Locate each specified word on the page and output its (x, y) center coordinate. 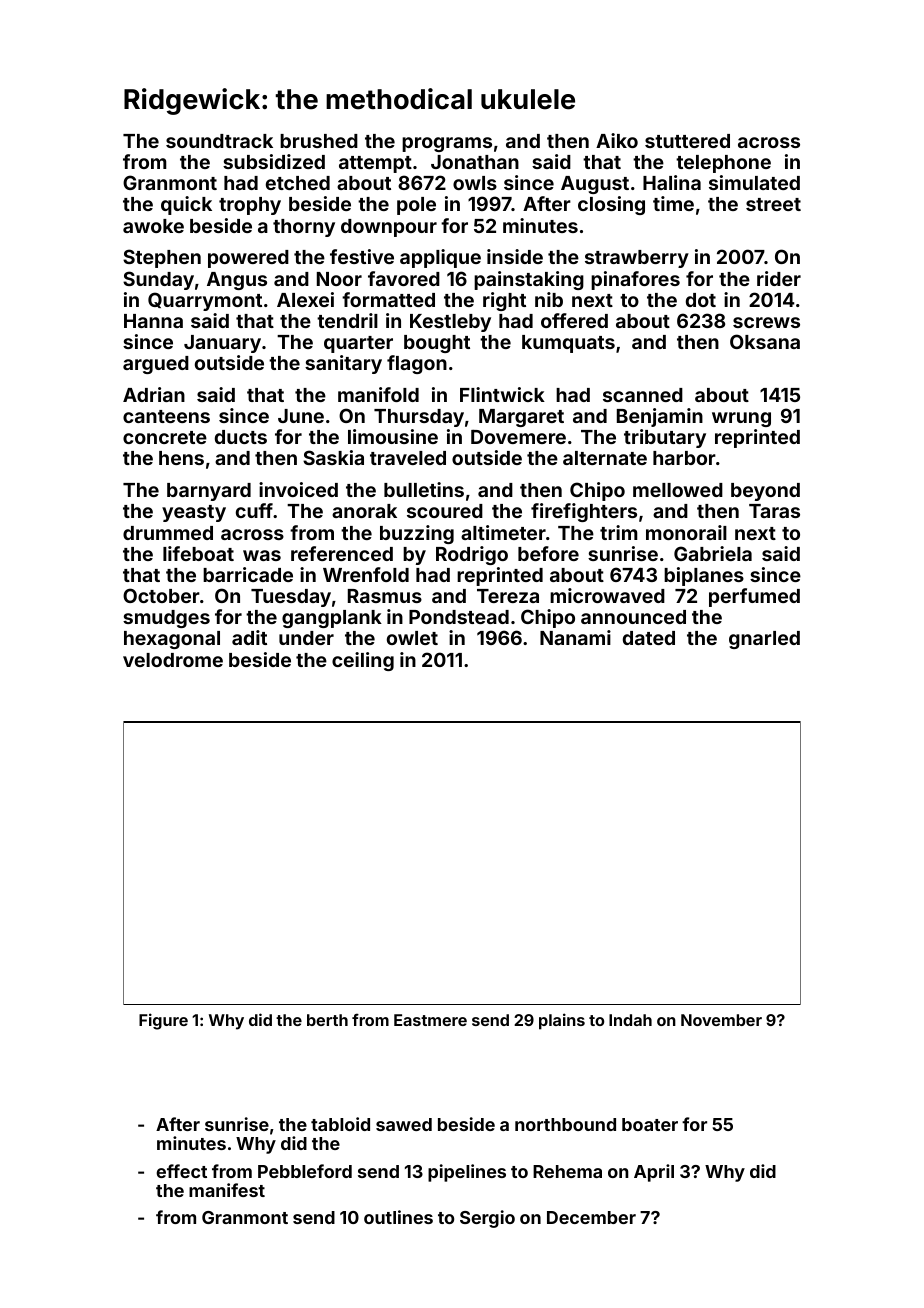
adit (249, 637)
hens (181, 458)
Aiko (617, 140)
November (721, 1020)
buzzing (417, 534)
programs (447, 144)
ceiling (363, 661)
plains (562, 1021)
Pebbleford (305, 1171)
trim (619, 532)
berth (327, 1020)
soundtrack (219, 141)
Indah (630, 1020)
